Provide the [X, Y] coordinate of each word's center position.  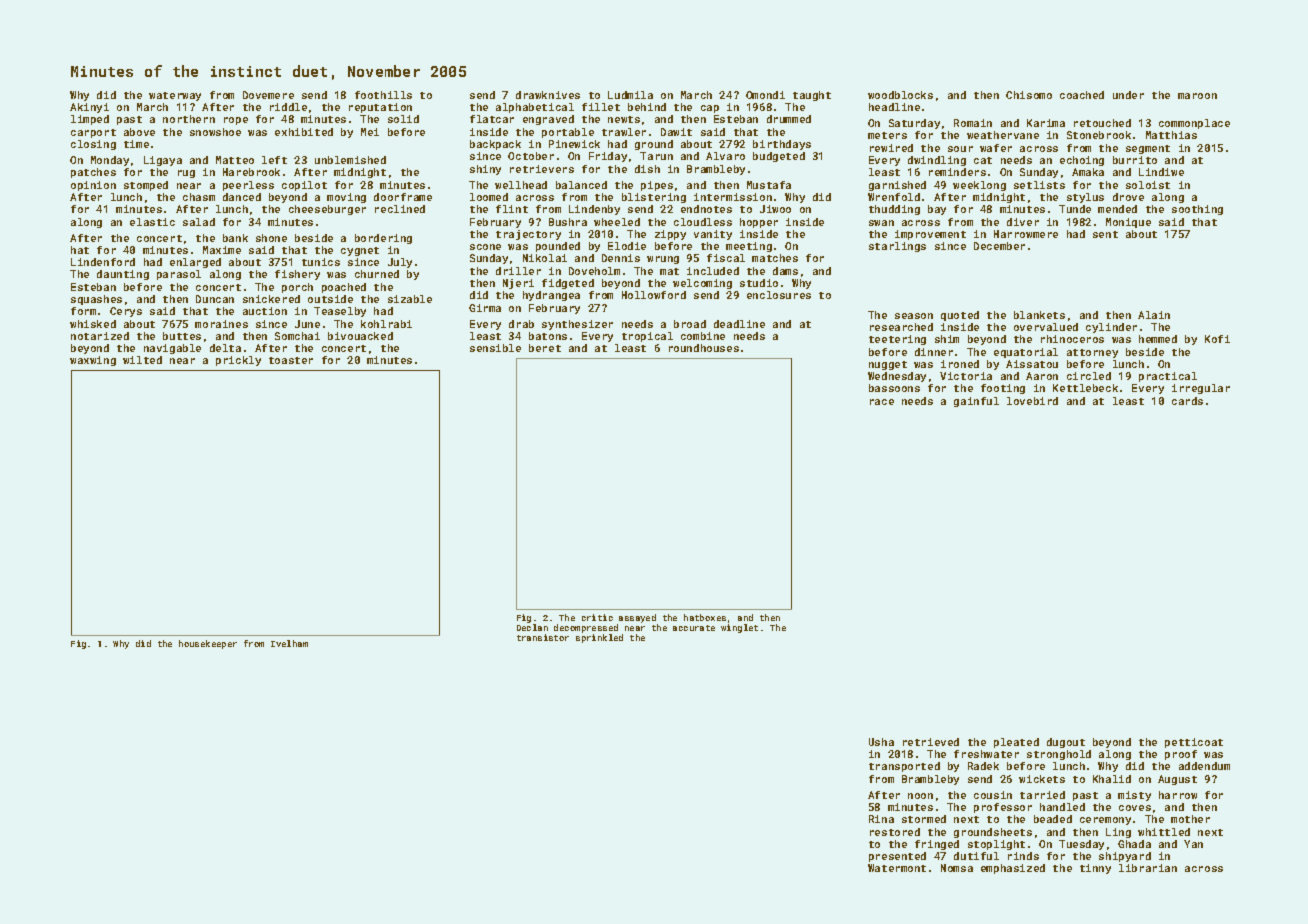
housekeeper [208, 644]
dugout [1066, 743]
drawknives [548, 95]
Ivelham [289, 643]
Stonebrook [1099, 135]
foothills [383, 95]
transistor [543, 637]
